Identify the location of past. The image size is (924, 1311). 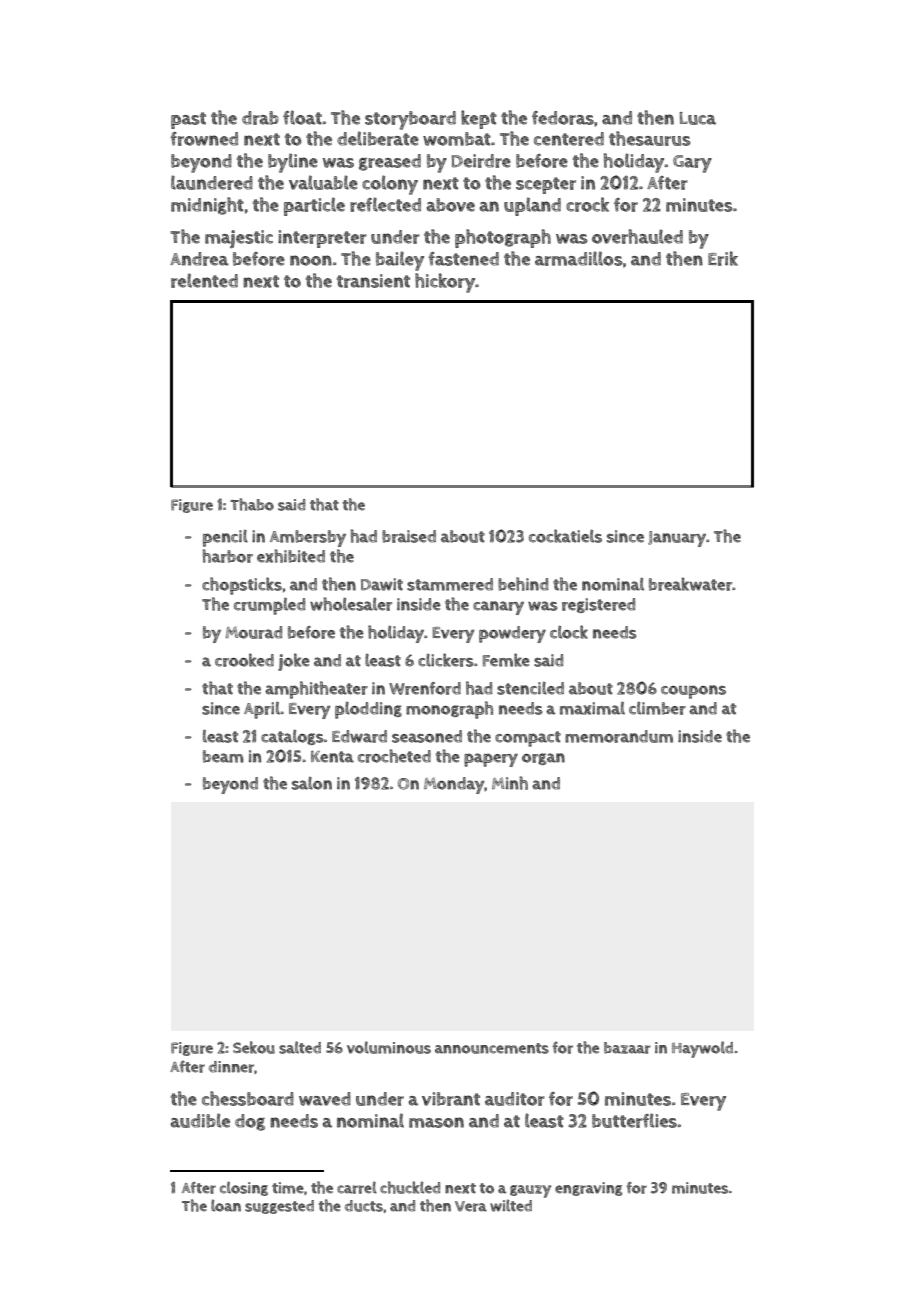
(188, 120).
